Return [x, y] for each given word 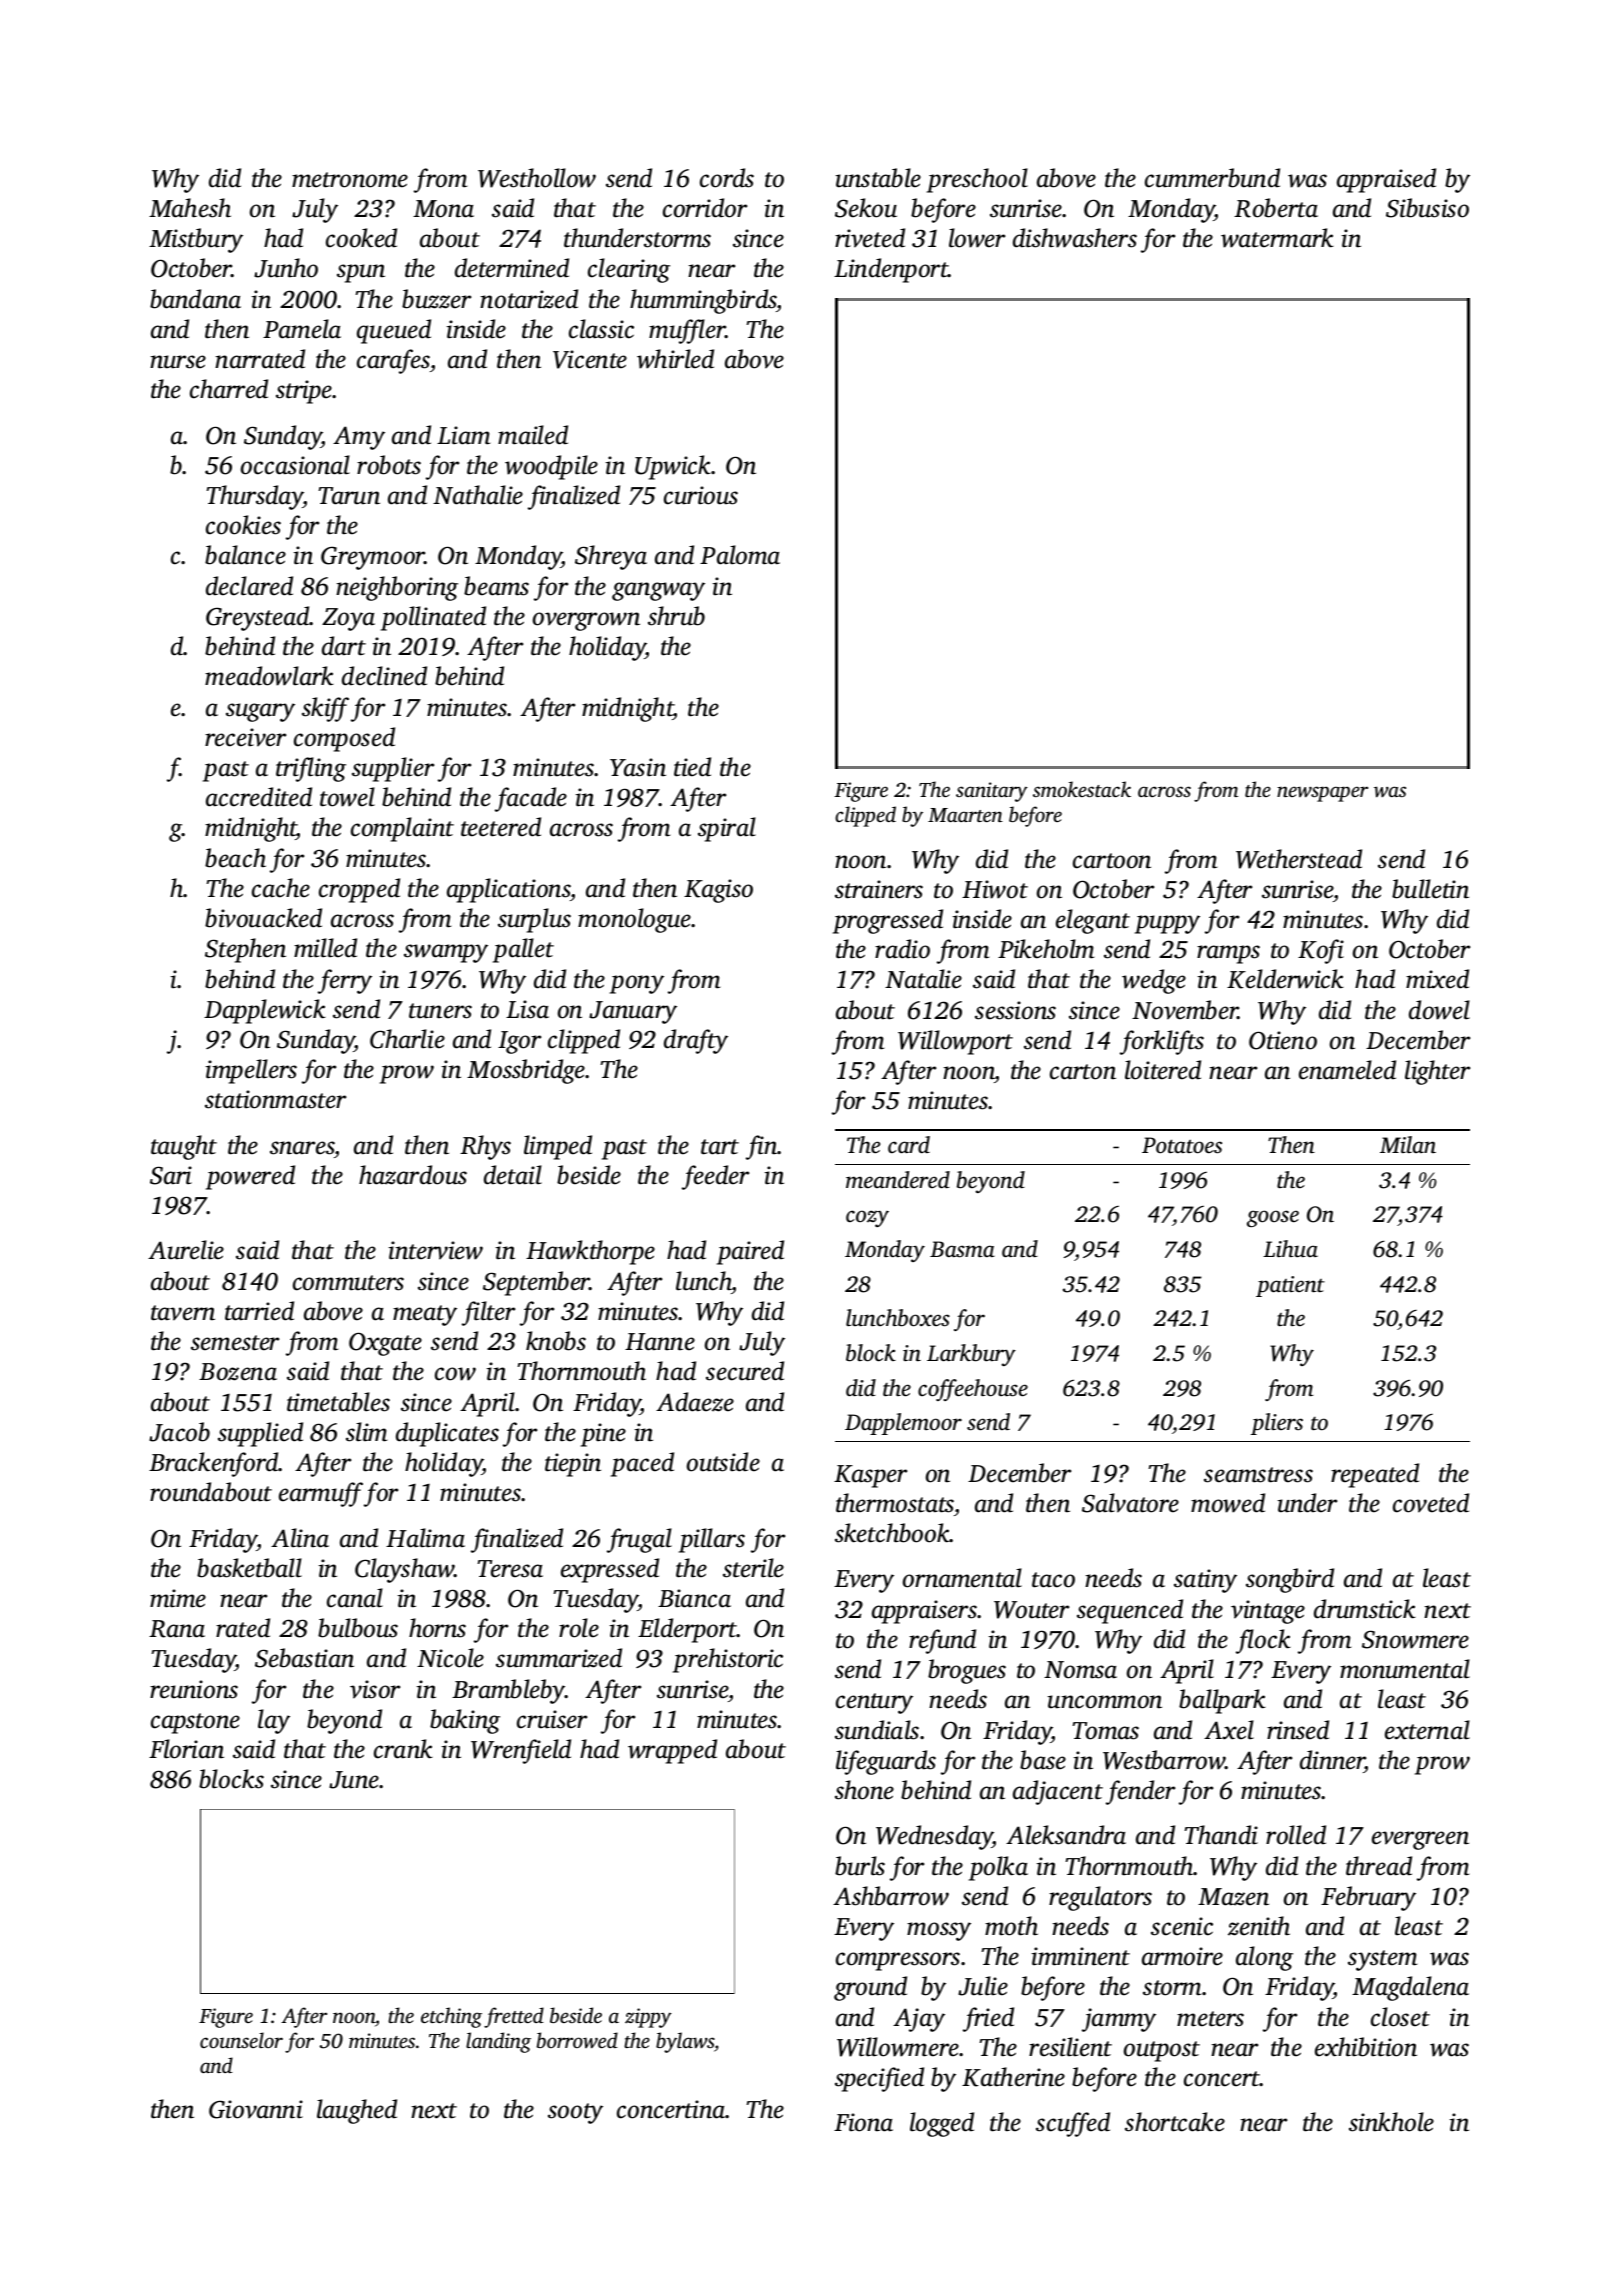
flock [1263, 1641]
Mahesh [190, 208]
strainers [879, 889]
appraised [1386, 180]
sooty [575, 2113]
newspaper [1322, 794]
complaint [402, 829]
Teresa [510, 1569]
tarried [259, 1311]
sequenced [1130, 1611]
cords [727, 178]
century [874, 1703]
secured [745, 1371]
